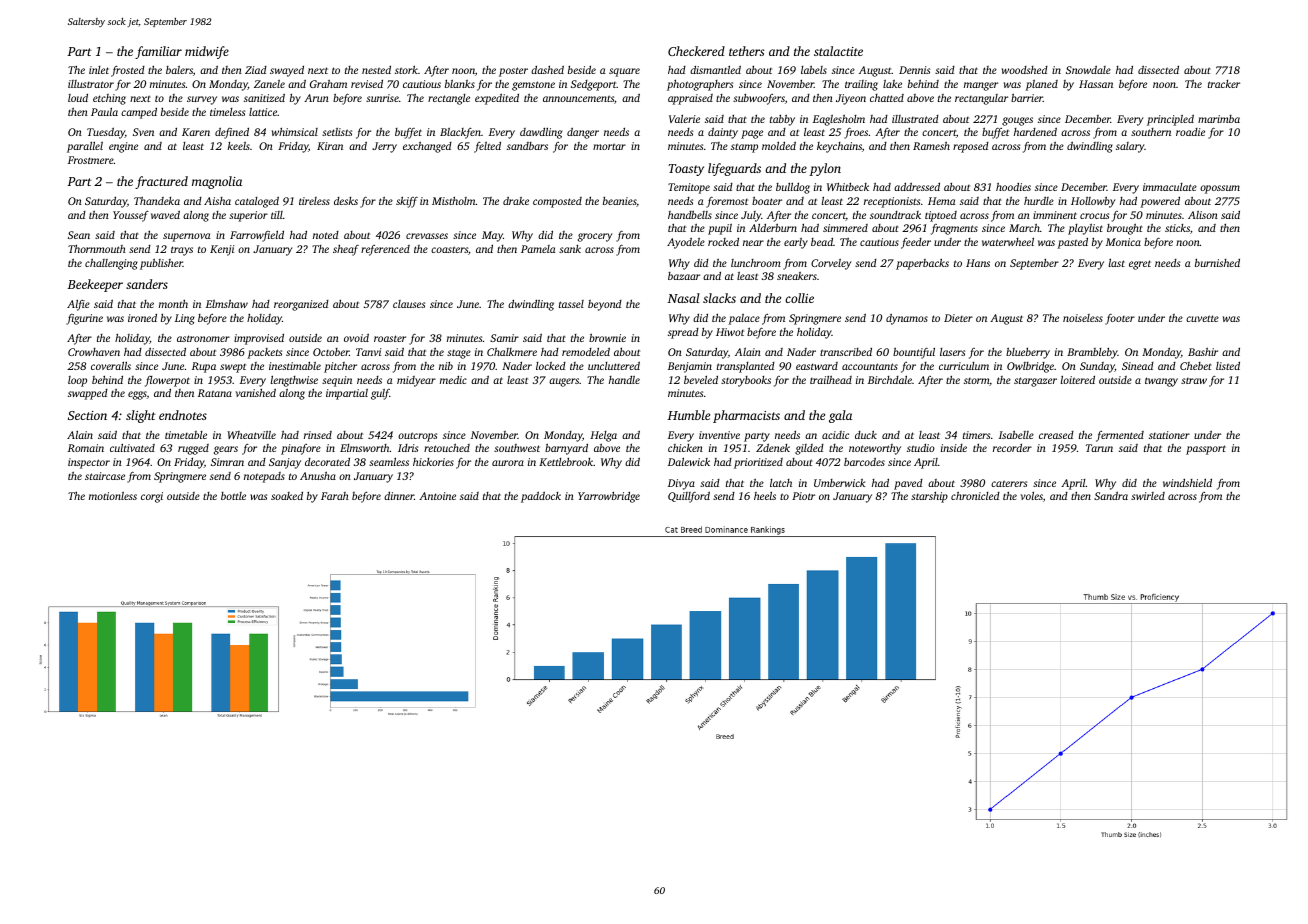 Image resolution: width=1308 pixels, height=924 pixels. What do you see at coordinates (838, 51) in the page?
I see `stalactite` at bounding box center [838, 51].
